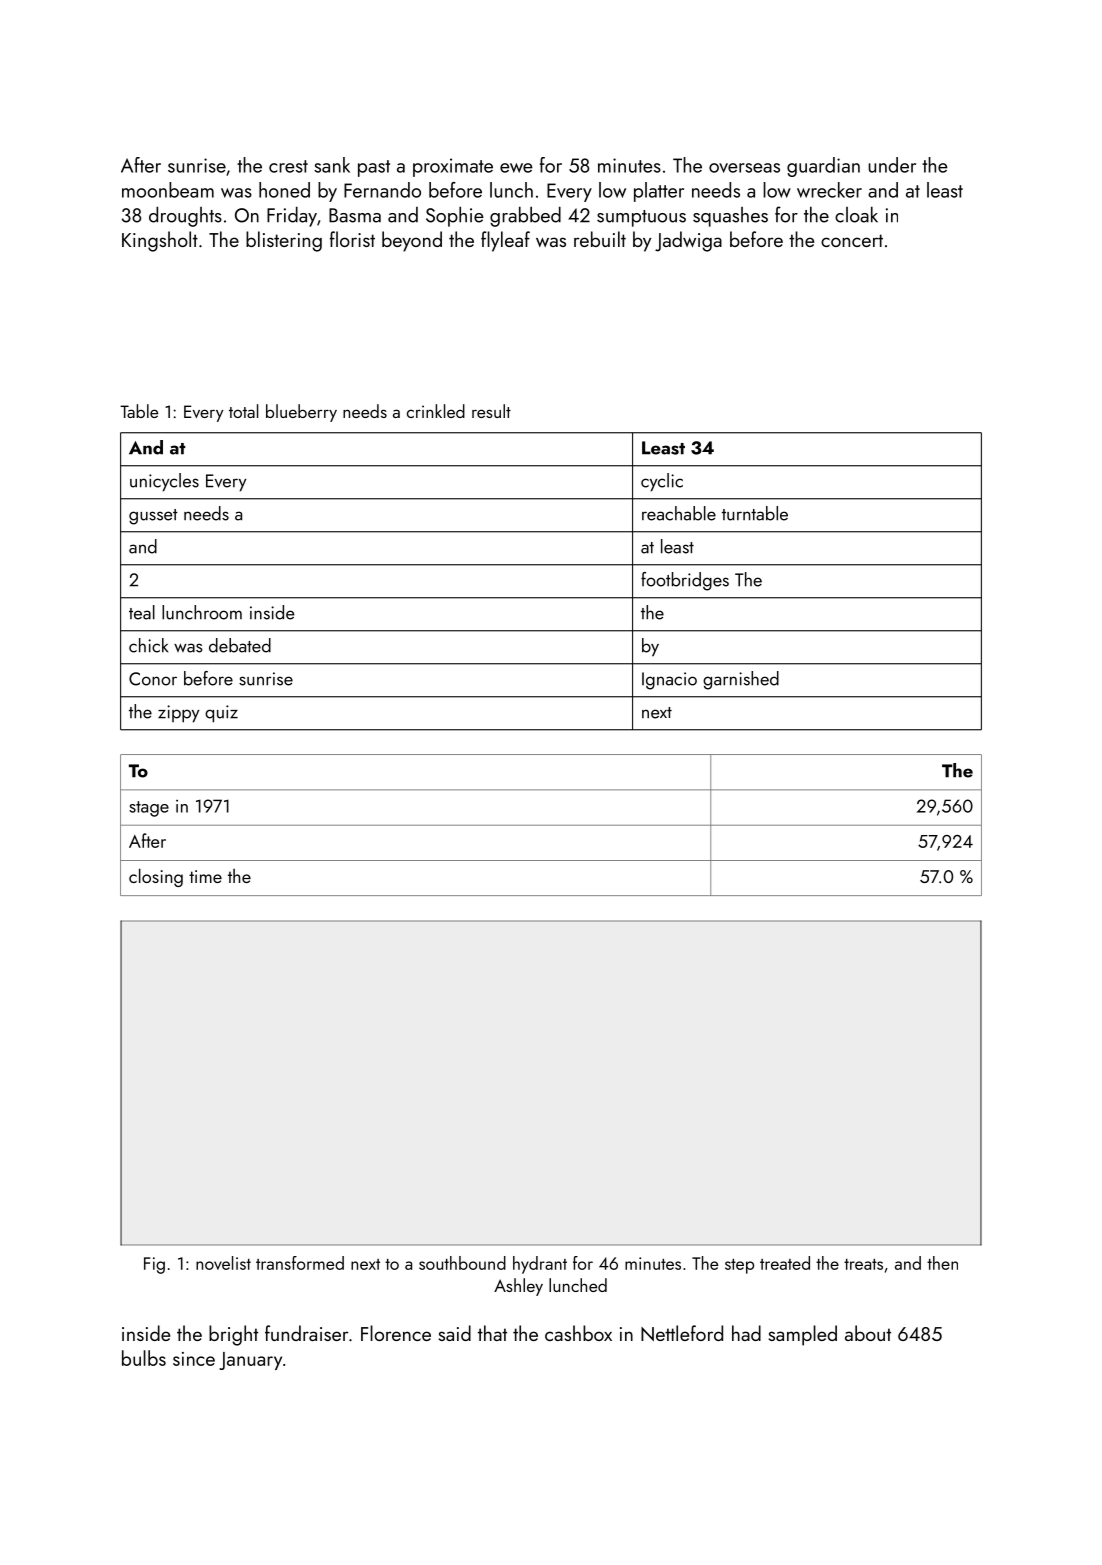 The width and height of the screenshot is (1102, 1565). What do you see at coordinates (669, 681) in the screenshot?
I see `Ignacio` at bounding box center [669, 681].
